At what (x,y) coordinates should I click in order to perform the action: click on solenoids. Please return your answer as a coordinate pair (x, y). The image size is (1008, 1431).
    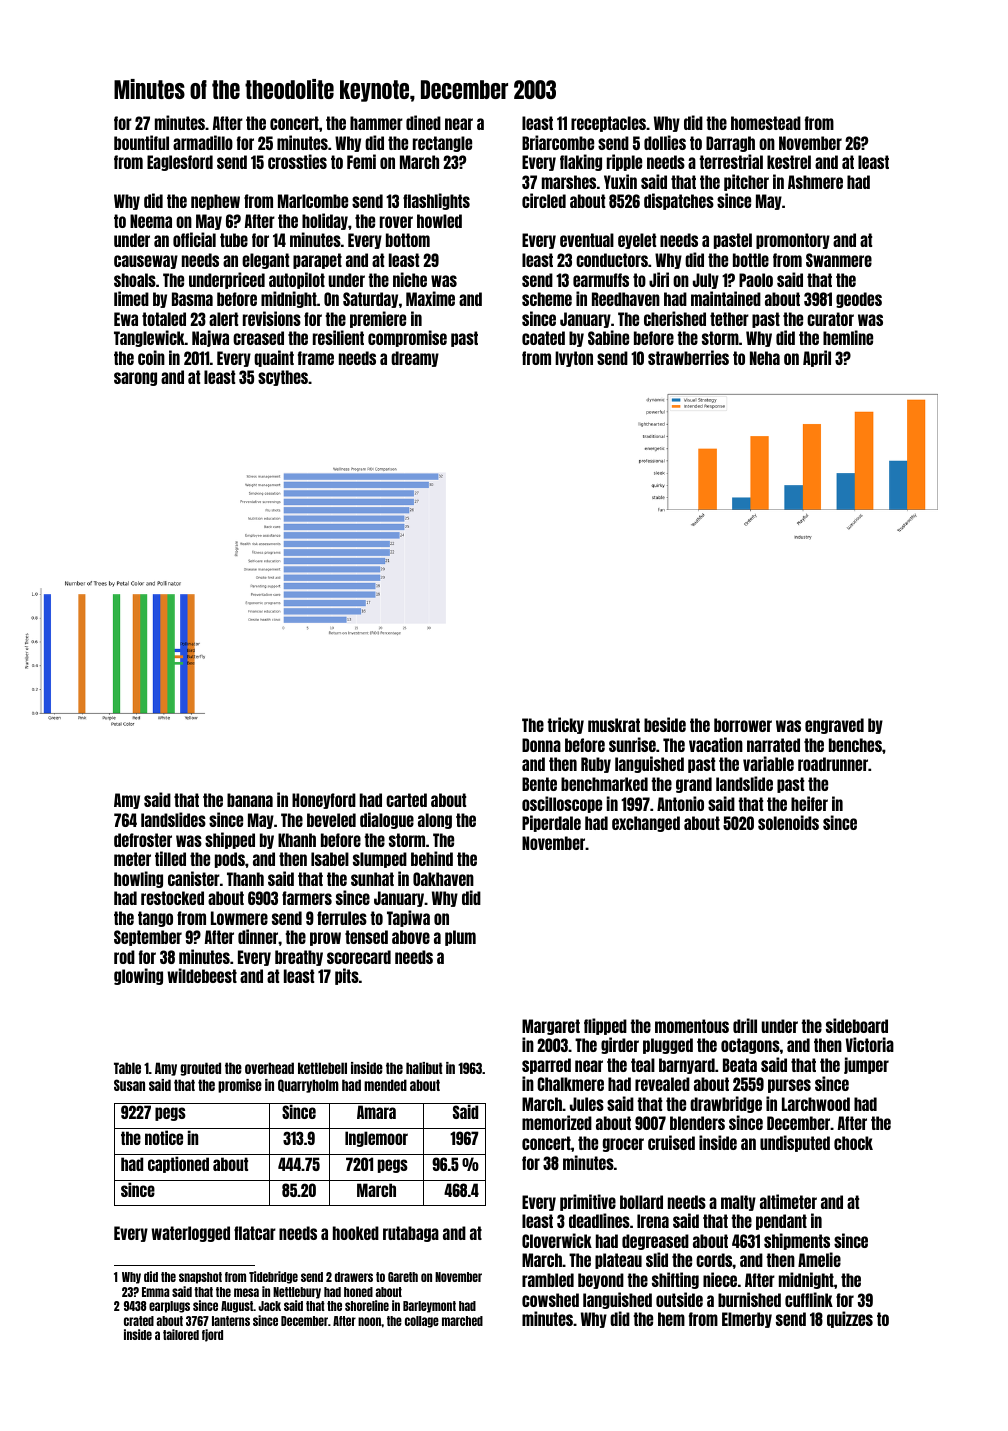
    Looking at the image, I should click on (788, 822).
